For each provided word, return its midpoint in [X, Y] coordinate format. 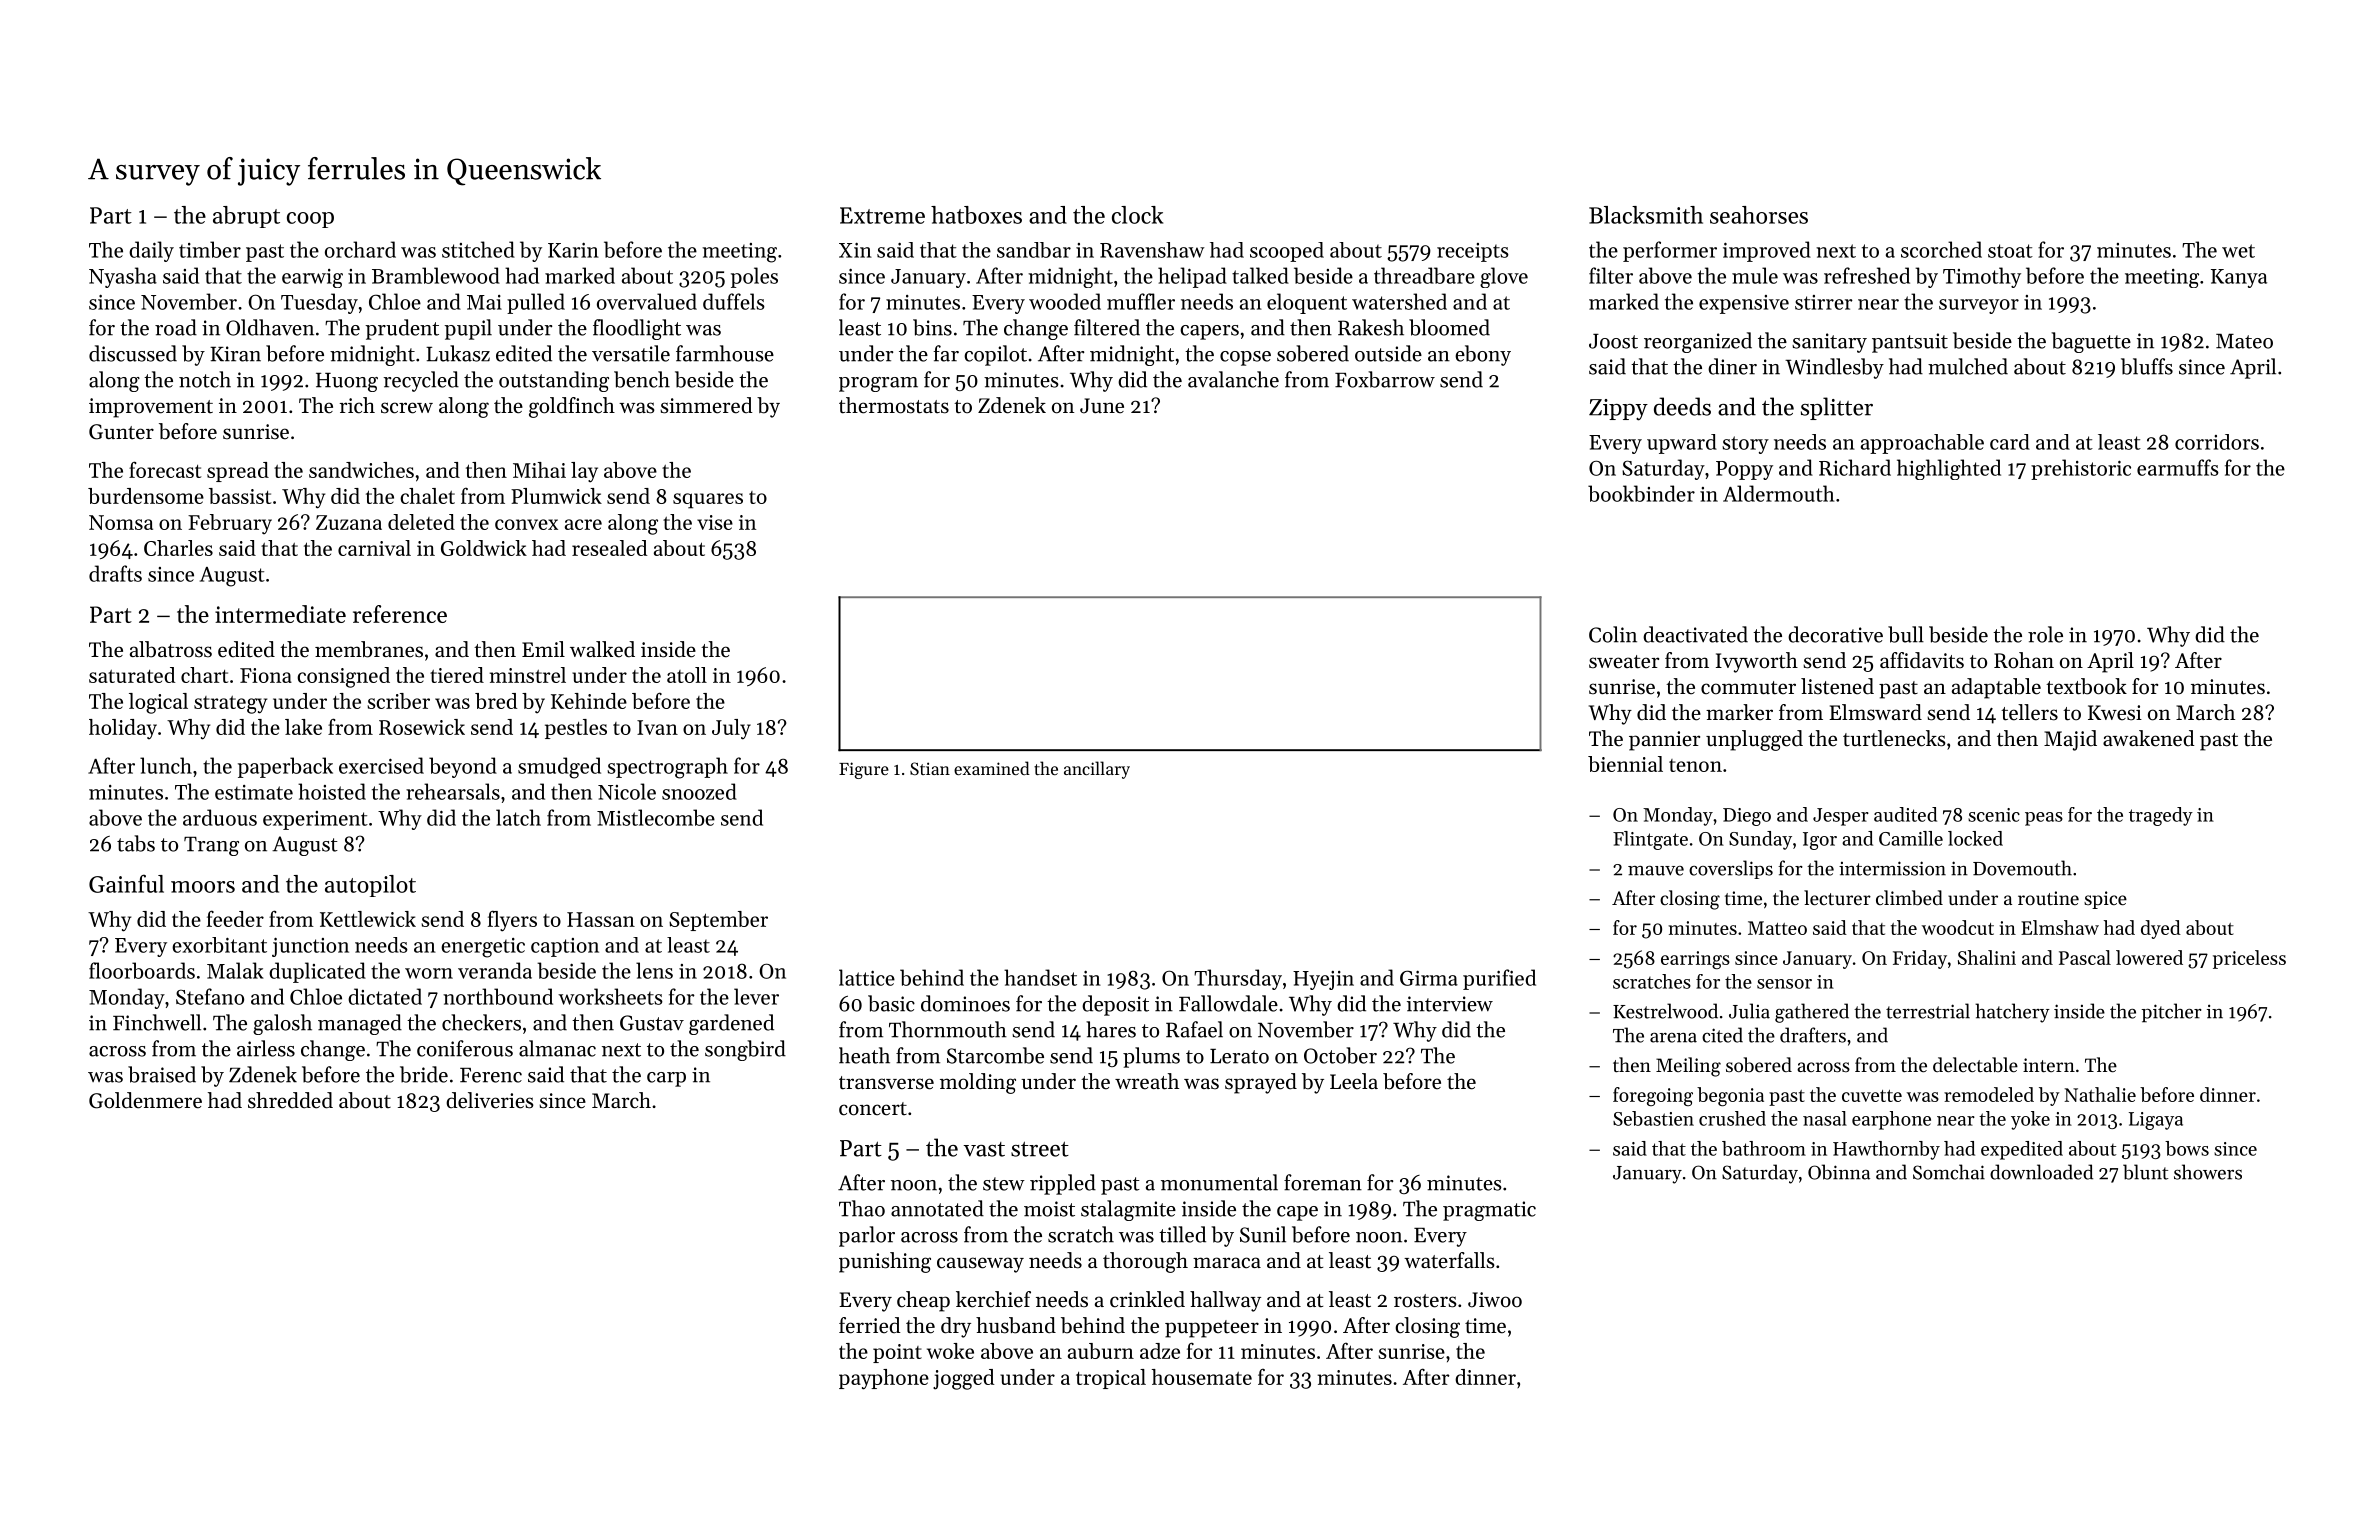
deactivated [1695, 634]
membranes [369, 649]
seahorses [1759, 215]
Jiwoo [1495, 1300]
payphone [884, 1379]
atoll [687, 675]
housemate [1202, 1377]
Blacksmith [1646, 215]
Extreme [882, 215]
